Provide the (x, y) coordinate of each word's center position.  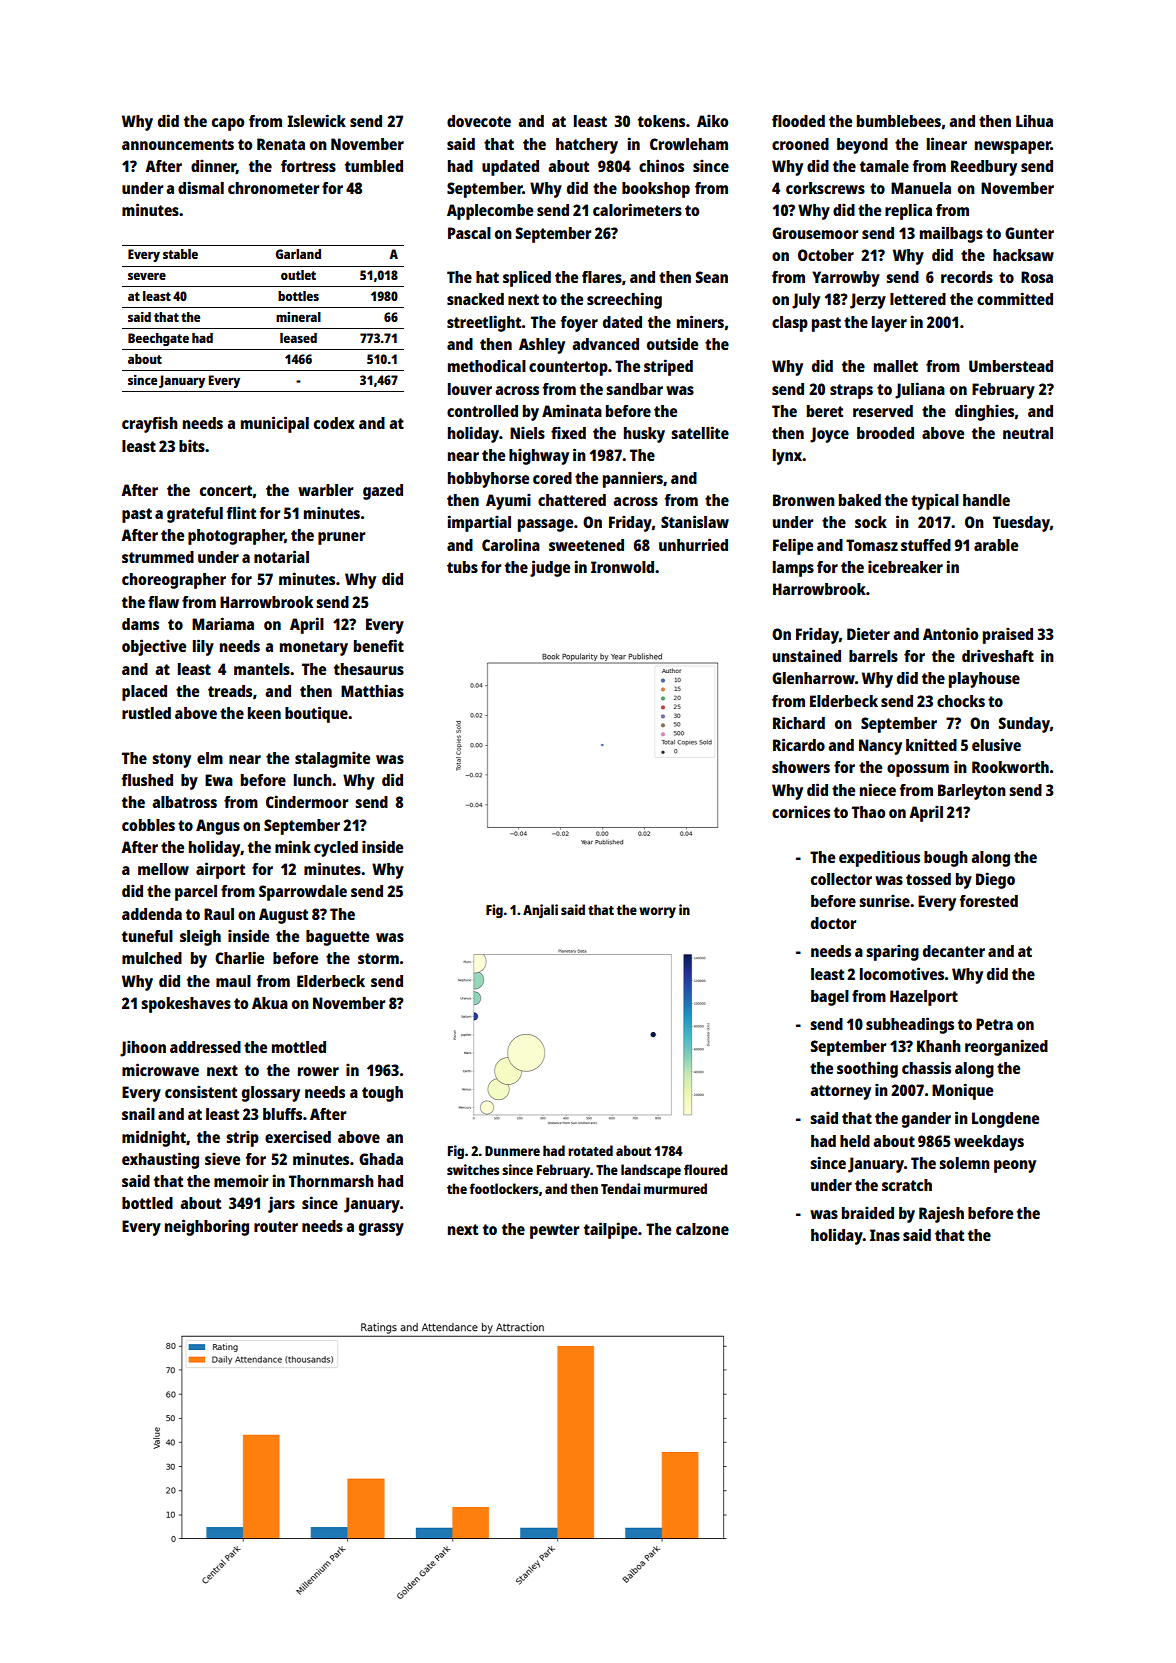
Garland (298, 254)
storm (378, 958)
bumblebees (899, 121)
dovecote (479, 121)
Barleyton (972, 792)
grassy (381, 1229)
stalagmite (332, 759)
